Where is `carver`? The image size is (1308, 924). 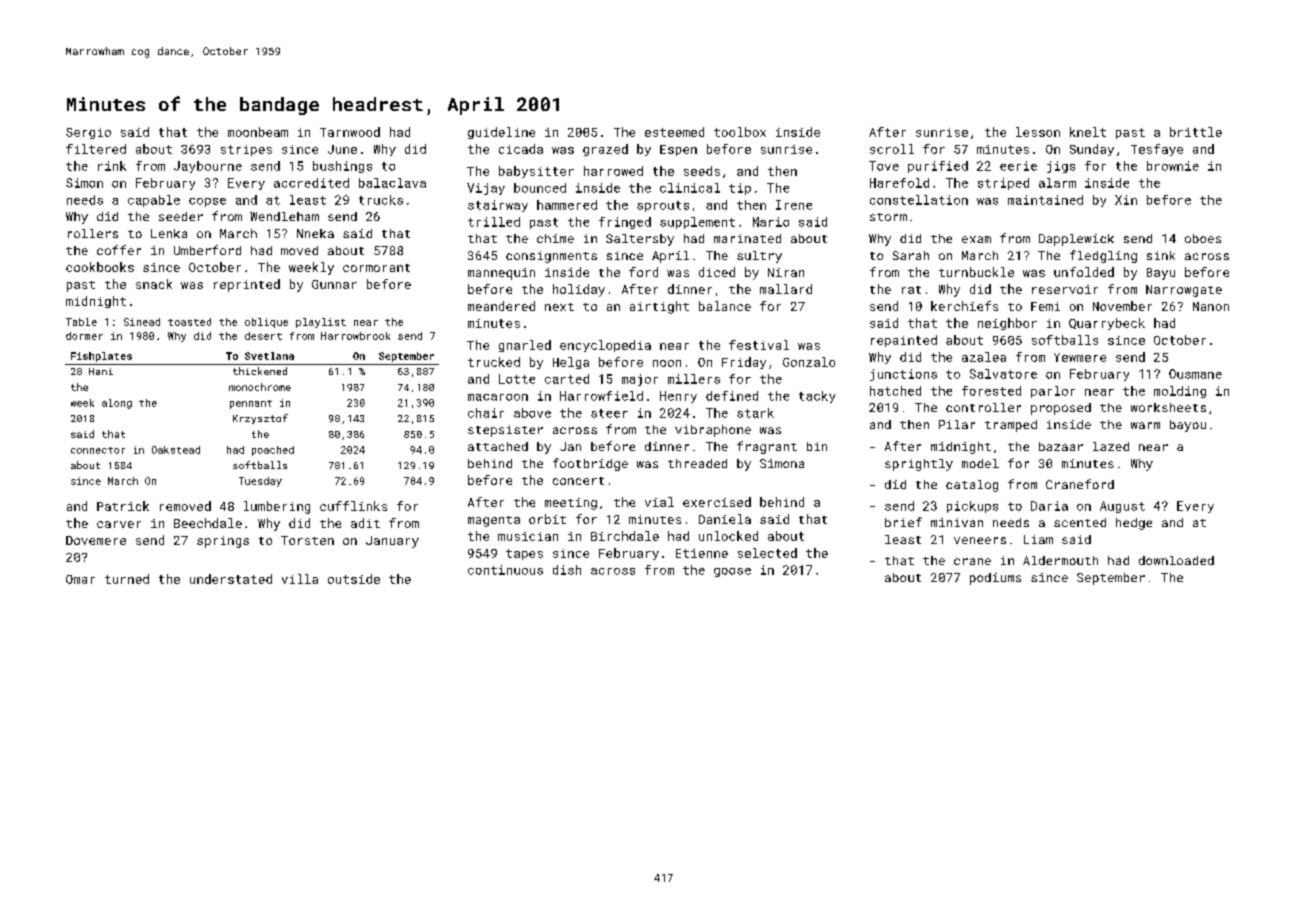
carver is located at coordinates (119, 524).
